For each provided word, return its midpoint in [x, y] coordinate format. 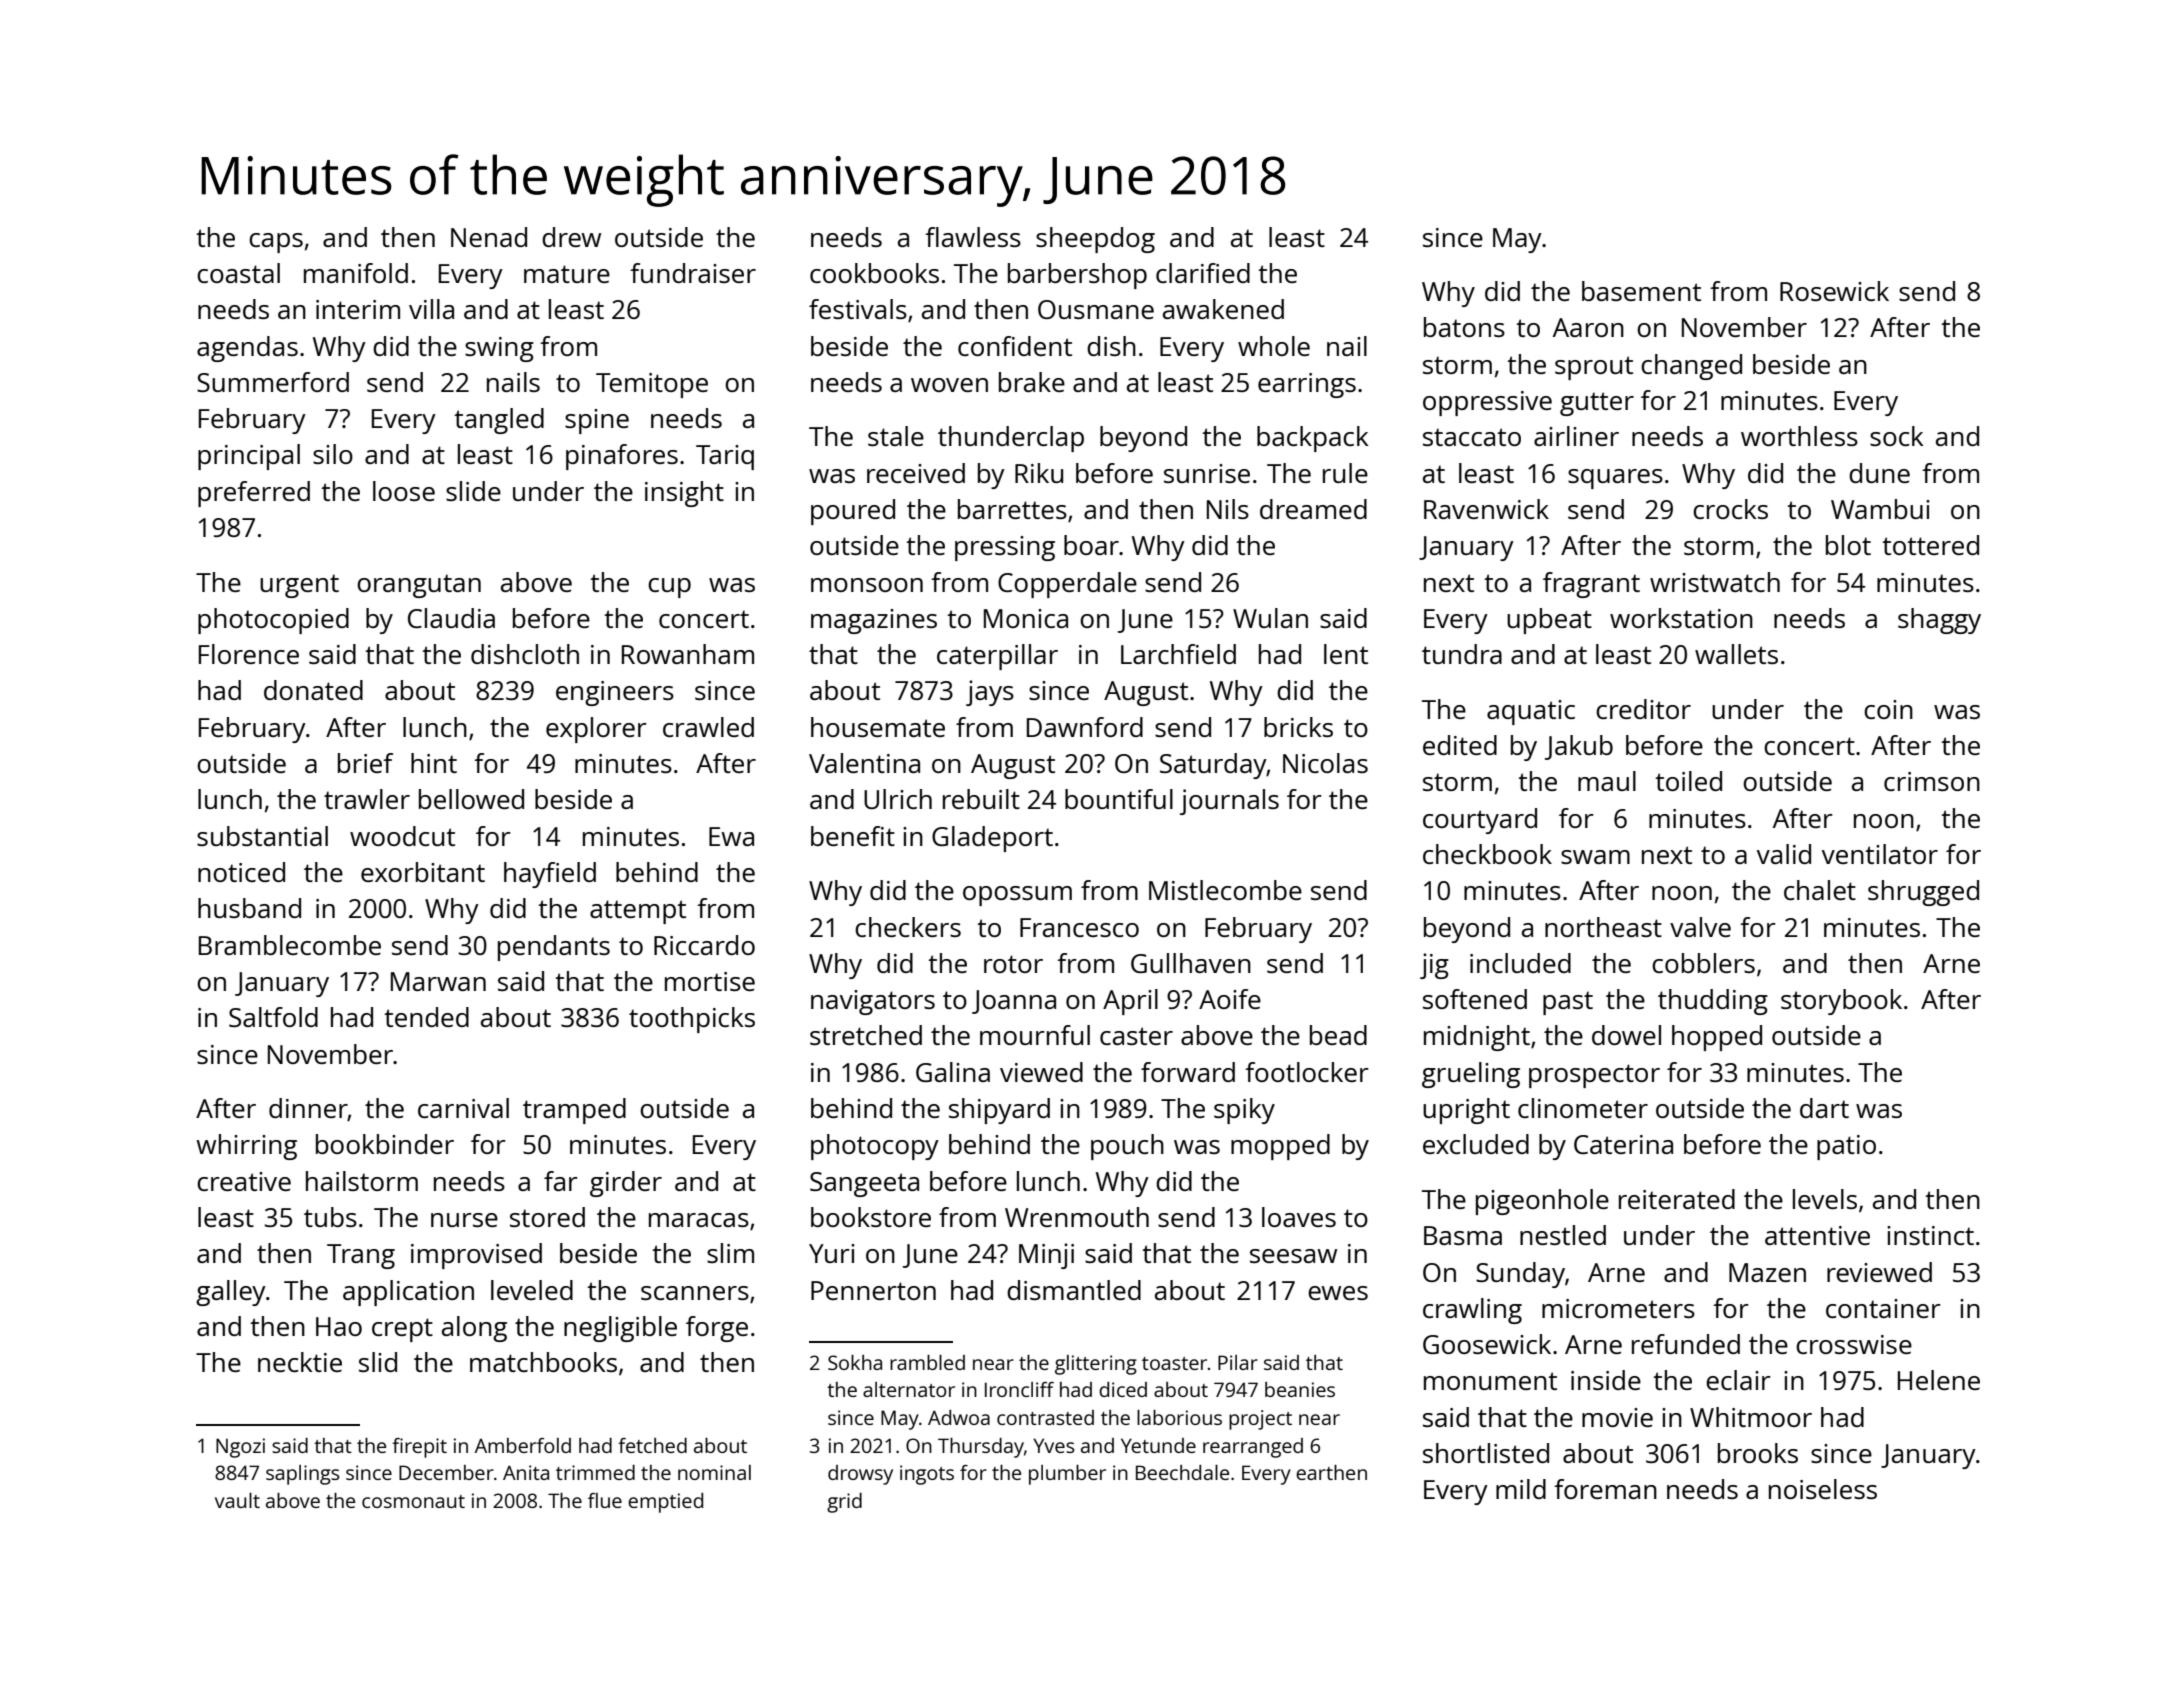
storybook [1841, 1002]
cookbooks [874, 273]
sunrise [1207, 473]
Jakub [1579, 747]
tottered [1930, 545]
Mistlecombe [1225, 890]
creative [244, 1181]
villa [431, 309]
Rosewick [1834, 291]
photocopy [875, 1147]
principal [249, 457]
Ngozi [240, 1448]
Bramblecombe [290, 945]
